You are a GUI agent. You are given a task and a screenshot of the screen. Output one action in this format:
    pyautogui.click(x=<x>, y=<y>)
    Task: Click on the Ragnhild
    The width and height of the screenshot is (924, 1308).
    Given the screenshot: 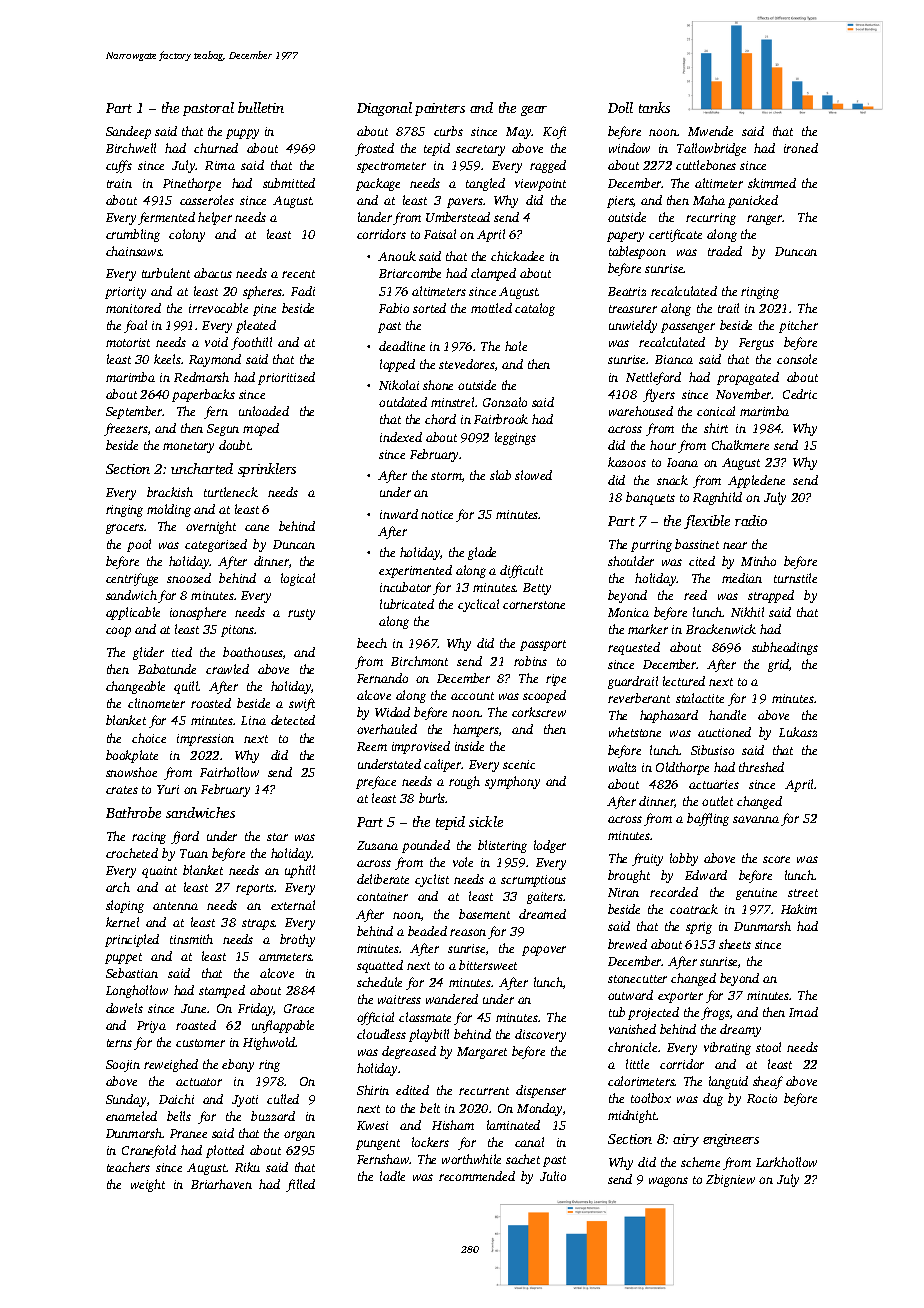 What is the action you would take?
    pyautogui.click(x=717, y=498)
